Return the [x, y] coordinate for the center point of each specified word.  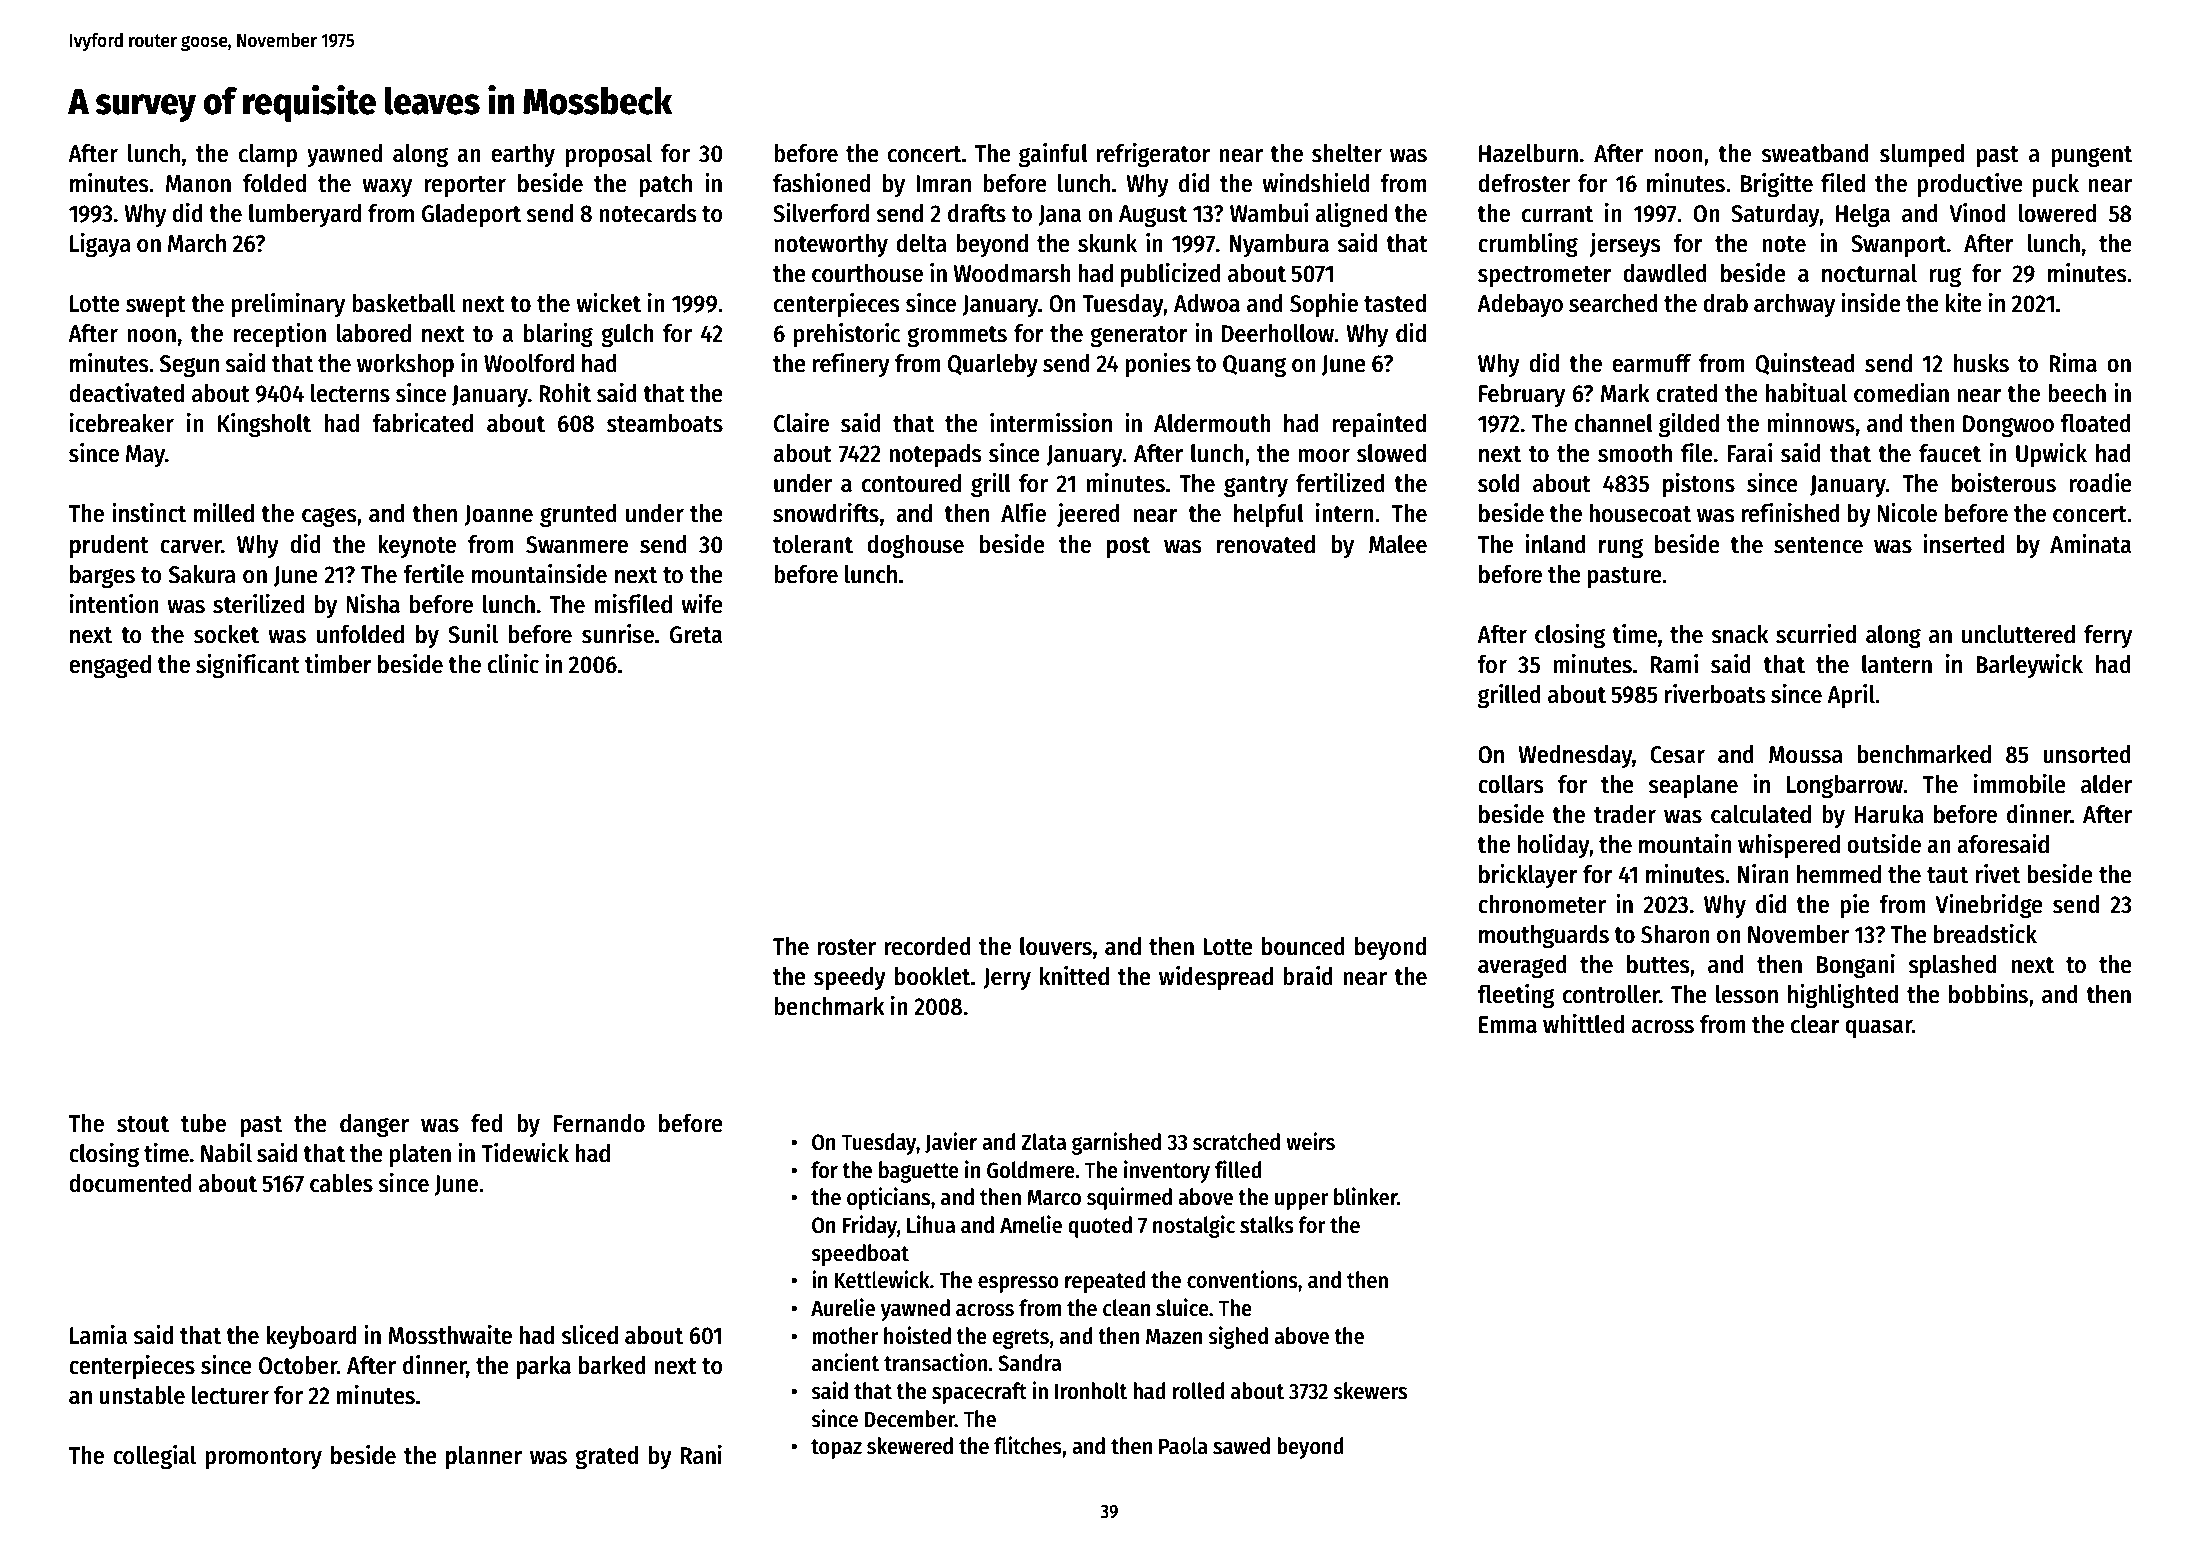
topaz [836, 1449]
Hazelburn [1528, 153]
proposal [608, 155]
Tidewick [525, 1153]
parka [543, 1367]
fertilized [1340, 483]
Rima [2073, 363]
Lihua [931, 1224]
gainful [1053, 155]
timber [338, 664]
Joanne [498, 515]
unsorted [2087, 754]
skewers [1370, 1391]
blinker [1365, 1196]
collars [1511, 784]
